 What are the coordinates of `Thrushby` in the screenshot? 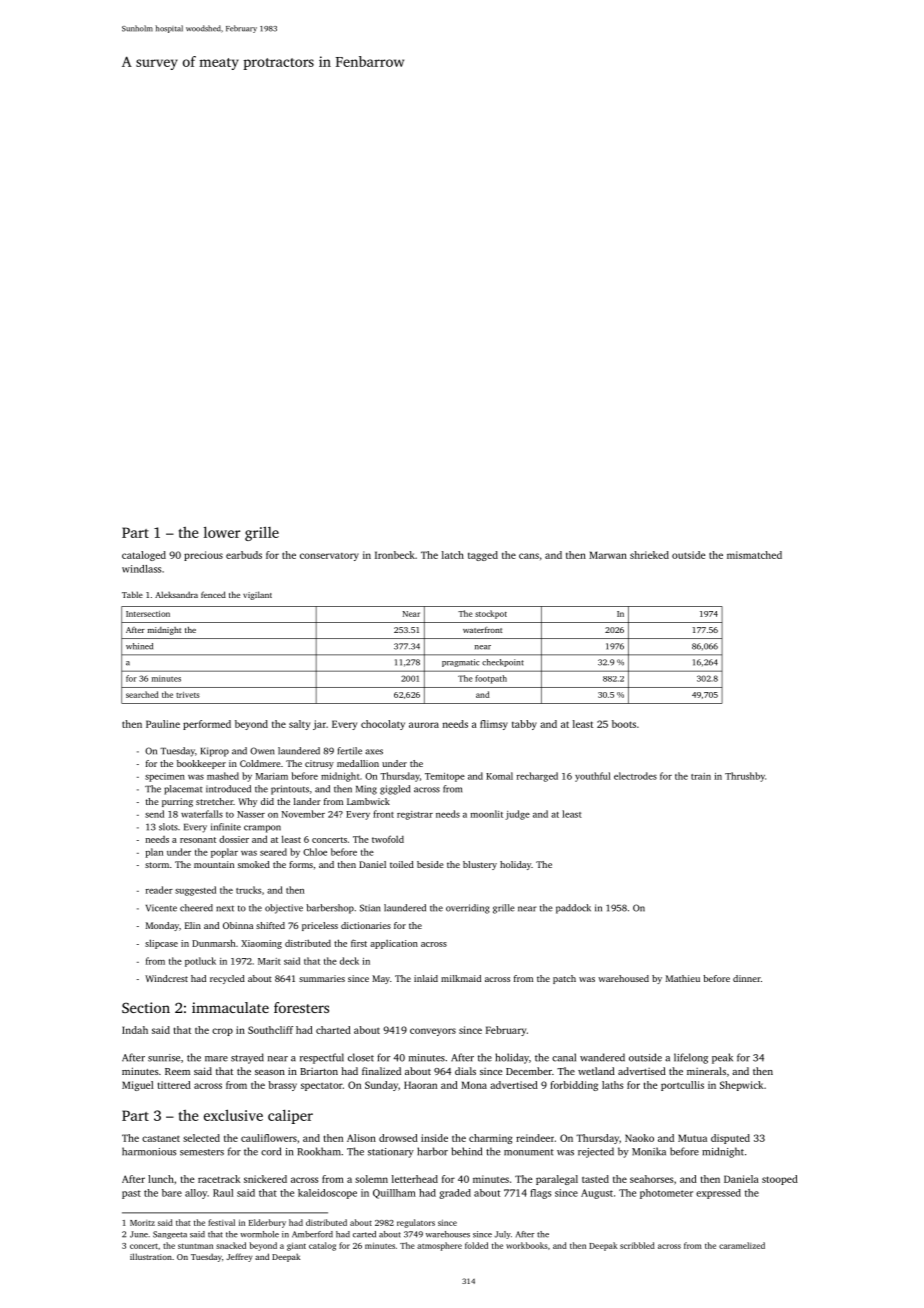 It's located at (745, 777).
